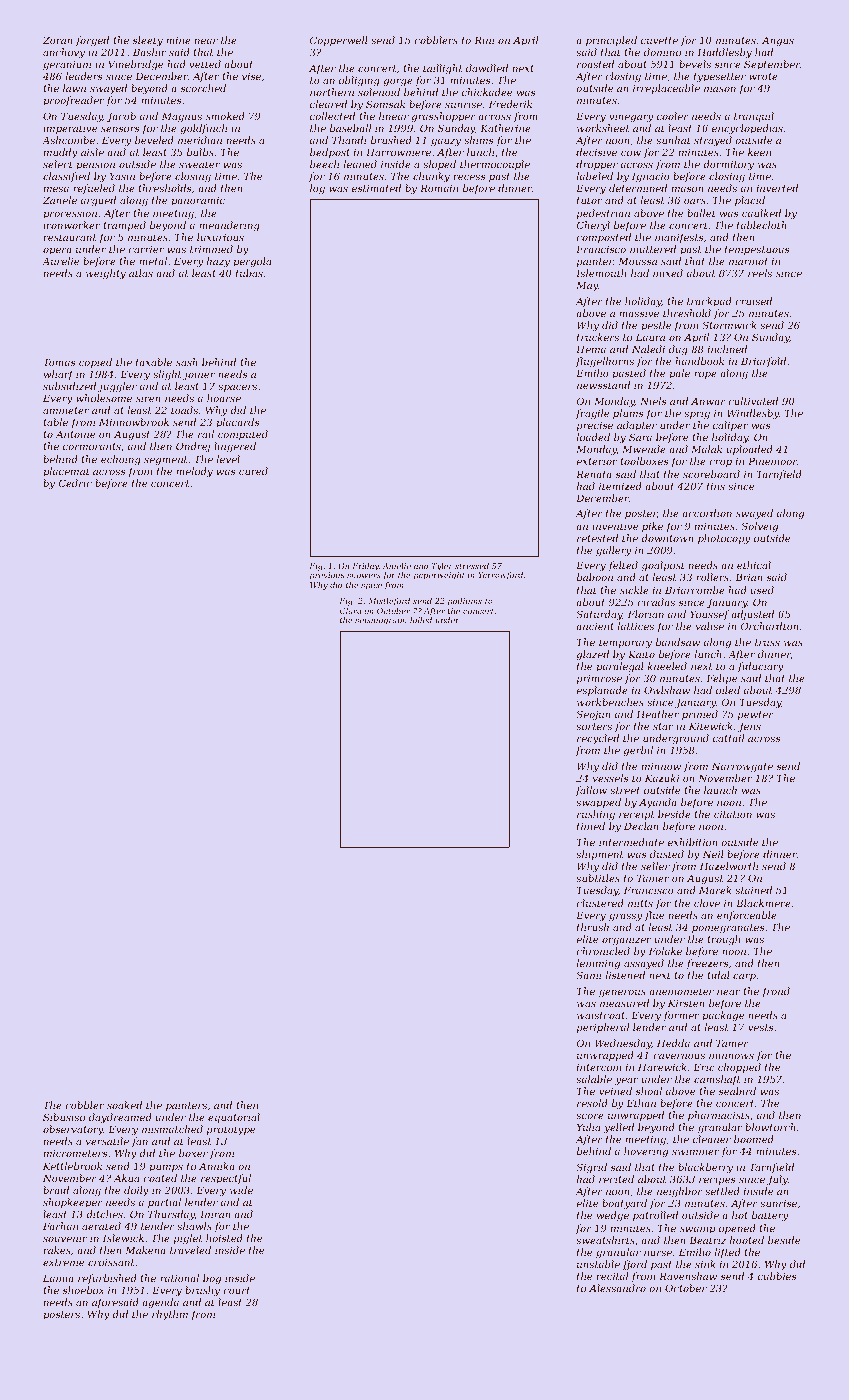  Describe the element at coordinates (772, 461) in the image. I see `Pinemoor` at that location.
